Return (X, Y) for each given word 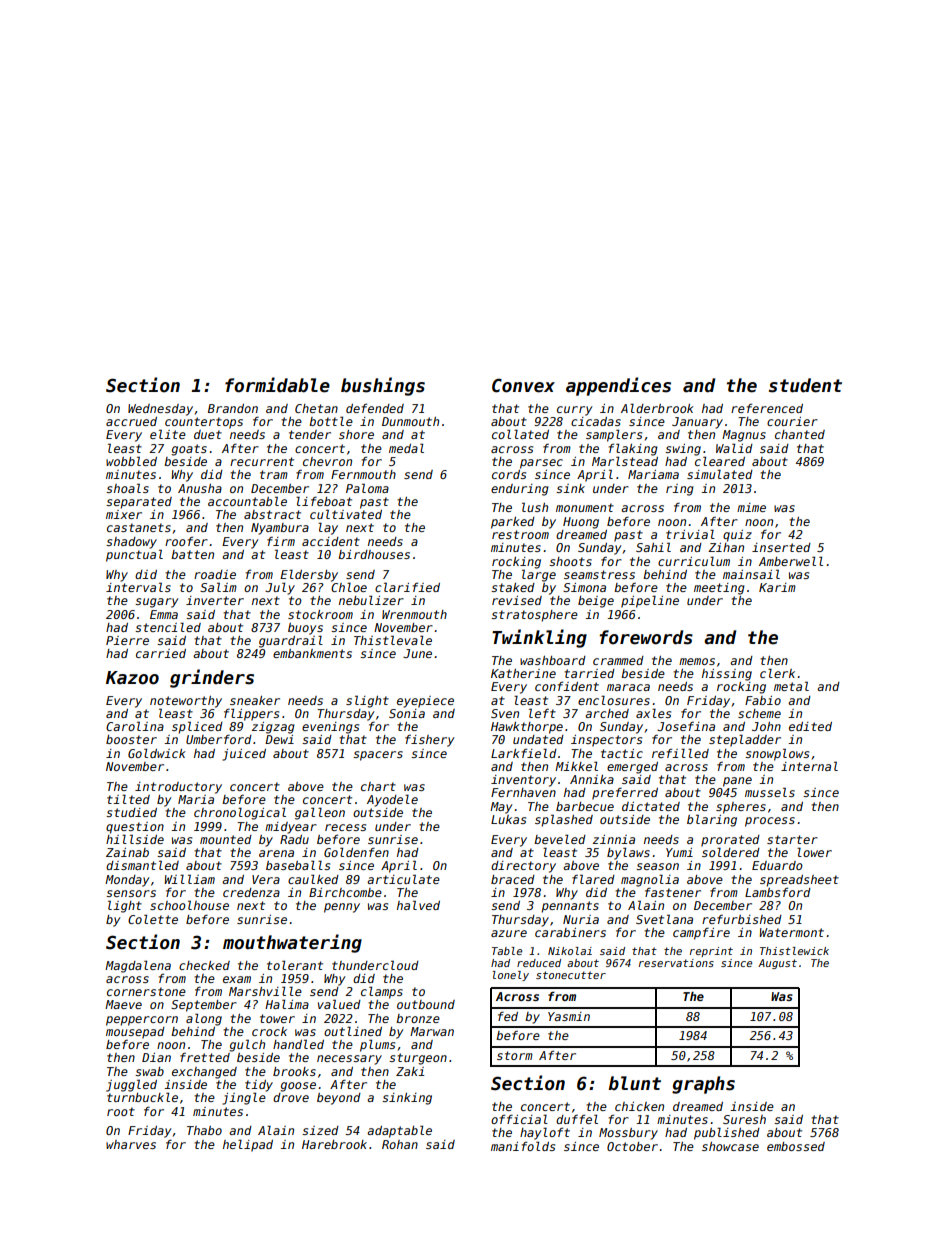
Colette (153, 919)
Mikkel (576, 766)
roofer (186, 541)
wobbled (131, 461)
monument (585, 507)
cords (509, 474)
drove (291, 1097)
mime (751, 507)
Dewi (279, 739)
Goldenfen (356, 852)
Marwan (432, 1031)
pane (737, 782)
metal (791, 686)
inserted (781, 547)
